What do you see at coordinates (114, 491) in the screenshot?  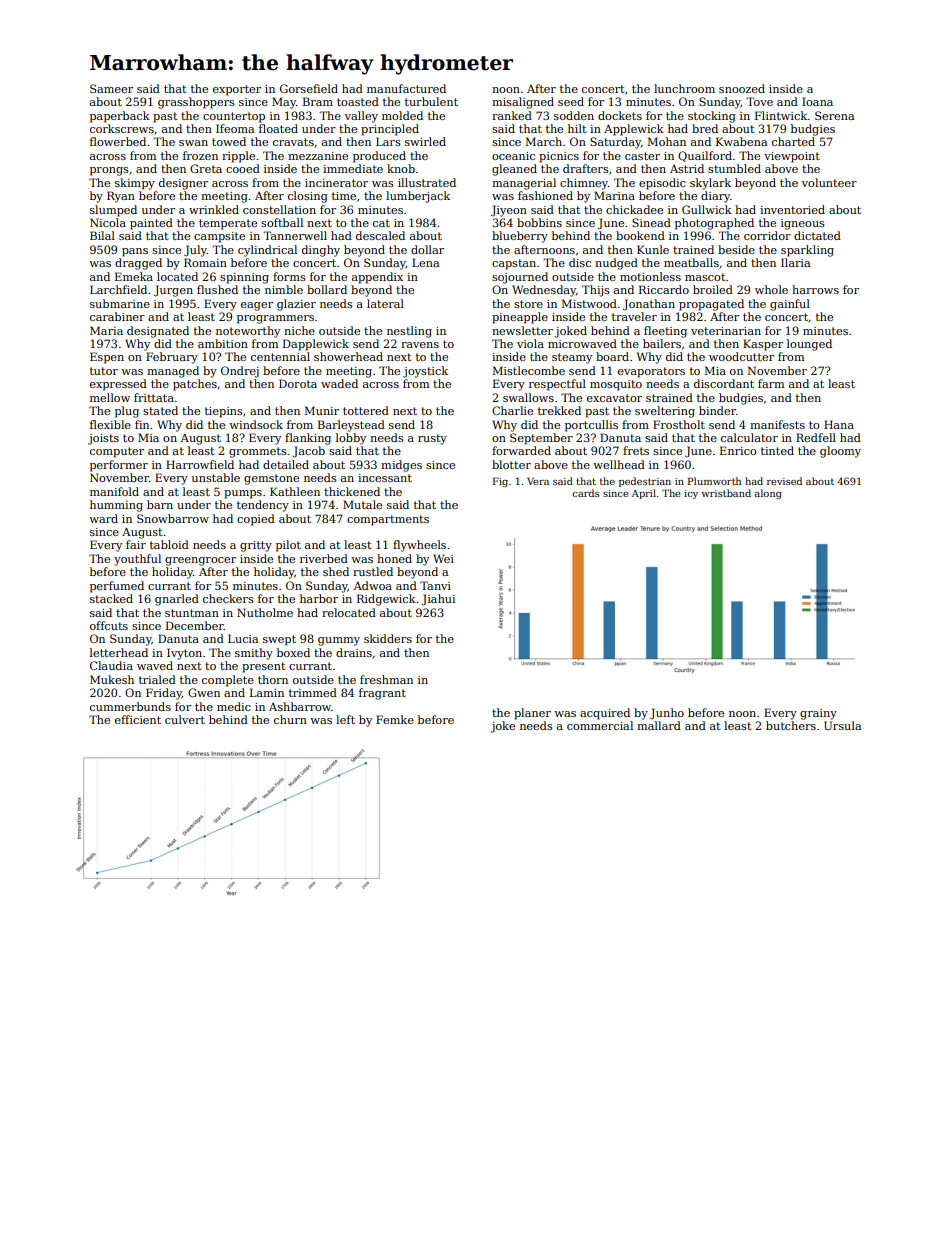 I see `manifold` at bounding box center [114, 491].
